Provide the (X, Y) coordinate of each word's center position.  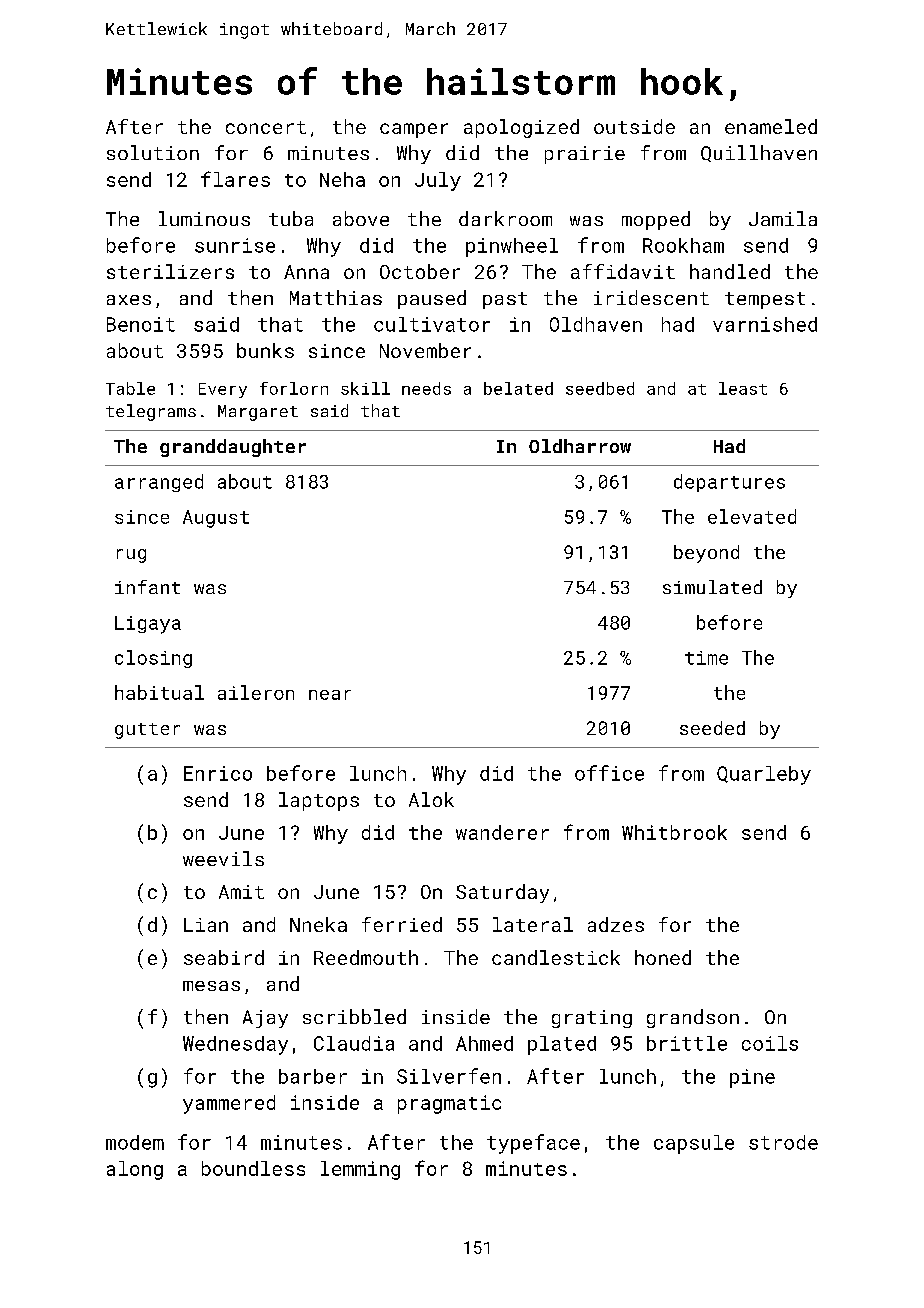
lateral (533, 924)
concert (266, 127)
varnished (765, 324)
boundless (253, 1168)
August (216, 519)
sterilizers (170, 271)
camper (414, 130)
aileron (256, 692)
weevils (223, 858)
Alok (431, 799)
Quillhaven (759, 153)
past (505, 300)
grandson (693, 1018)
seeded (712, 728)
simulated (712, 587)
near (330, 695)
